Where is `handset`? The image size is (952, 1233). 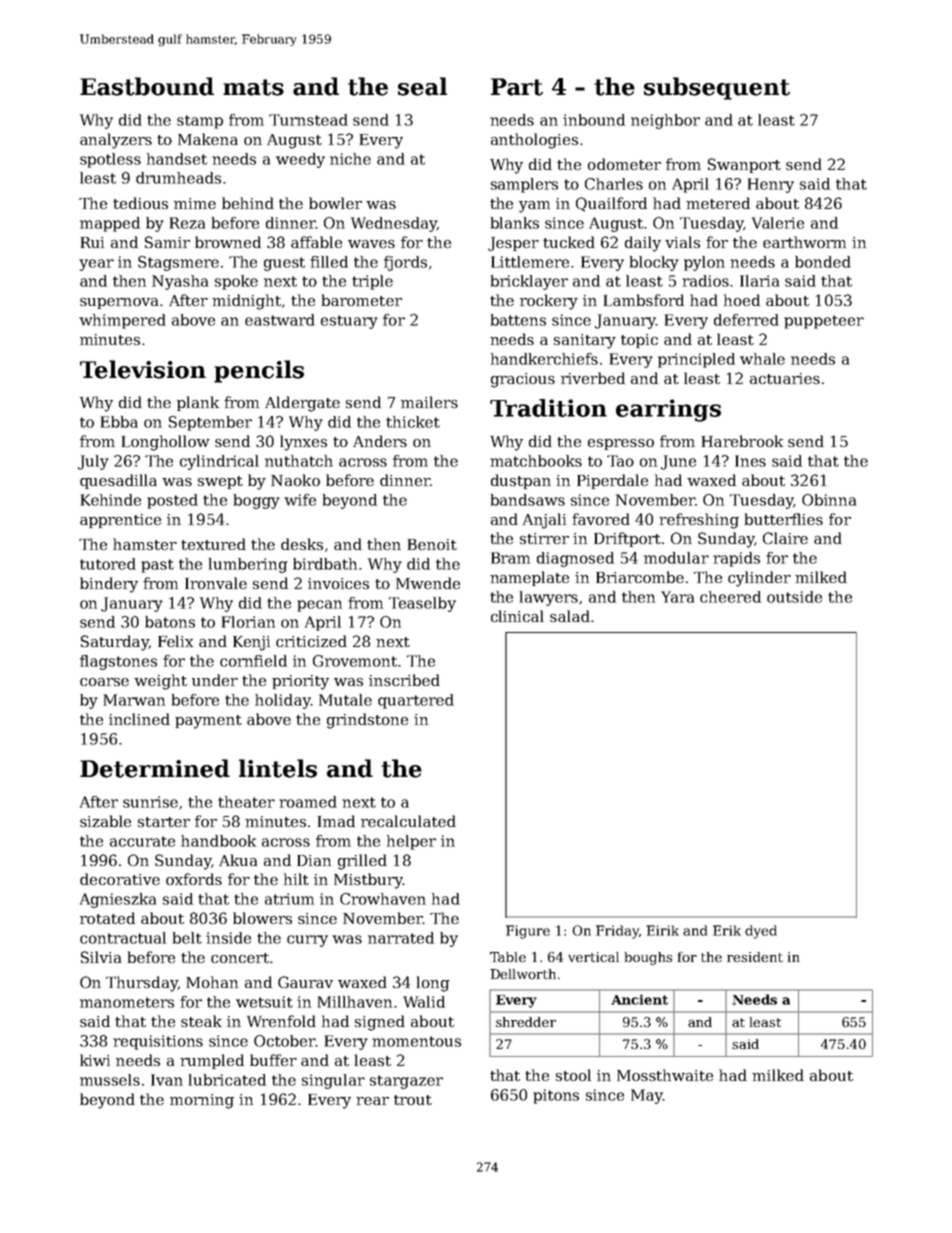
handset is located at coordinates (177, 159).
